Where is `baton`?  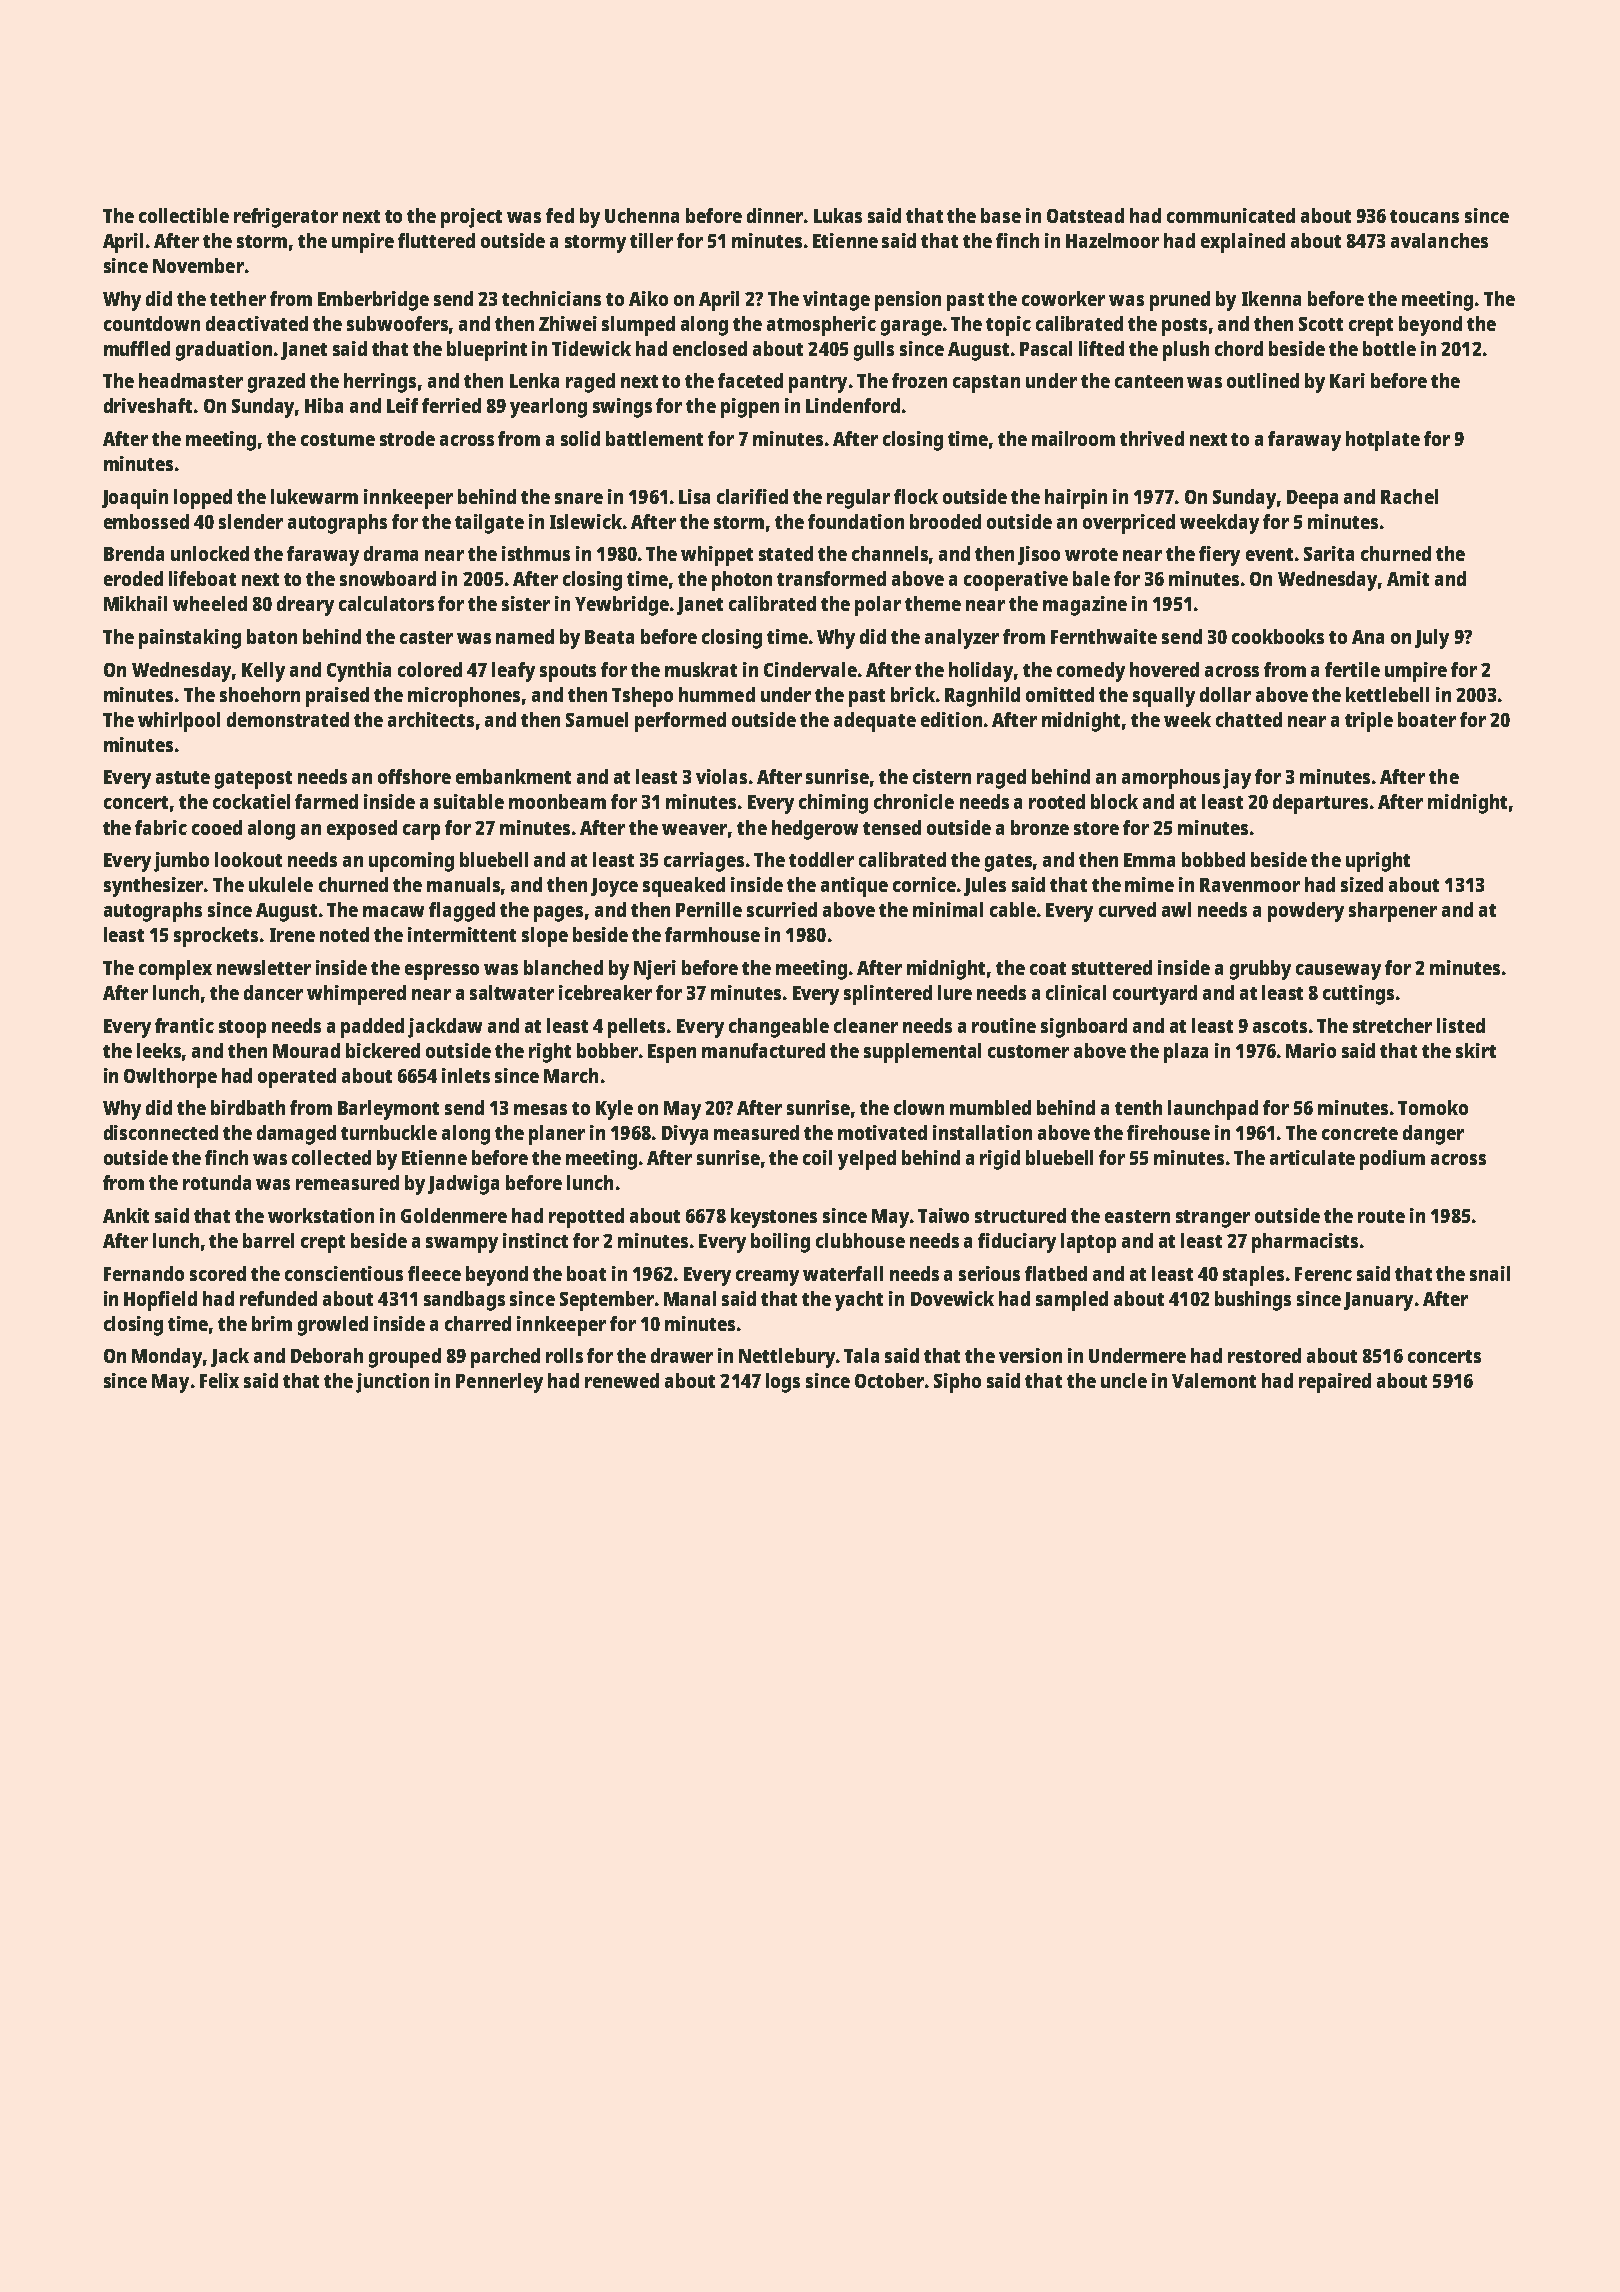 baton is located at coordinates (272, 636).
